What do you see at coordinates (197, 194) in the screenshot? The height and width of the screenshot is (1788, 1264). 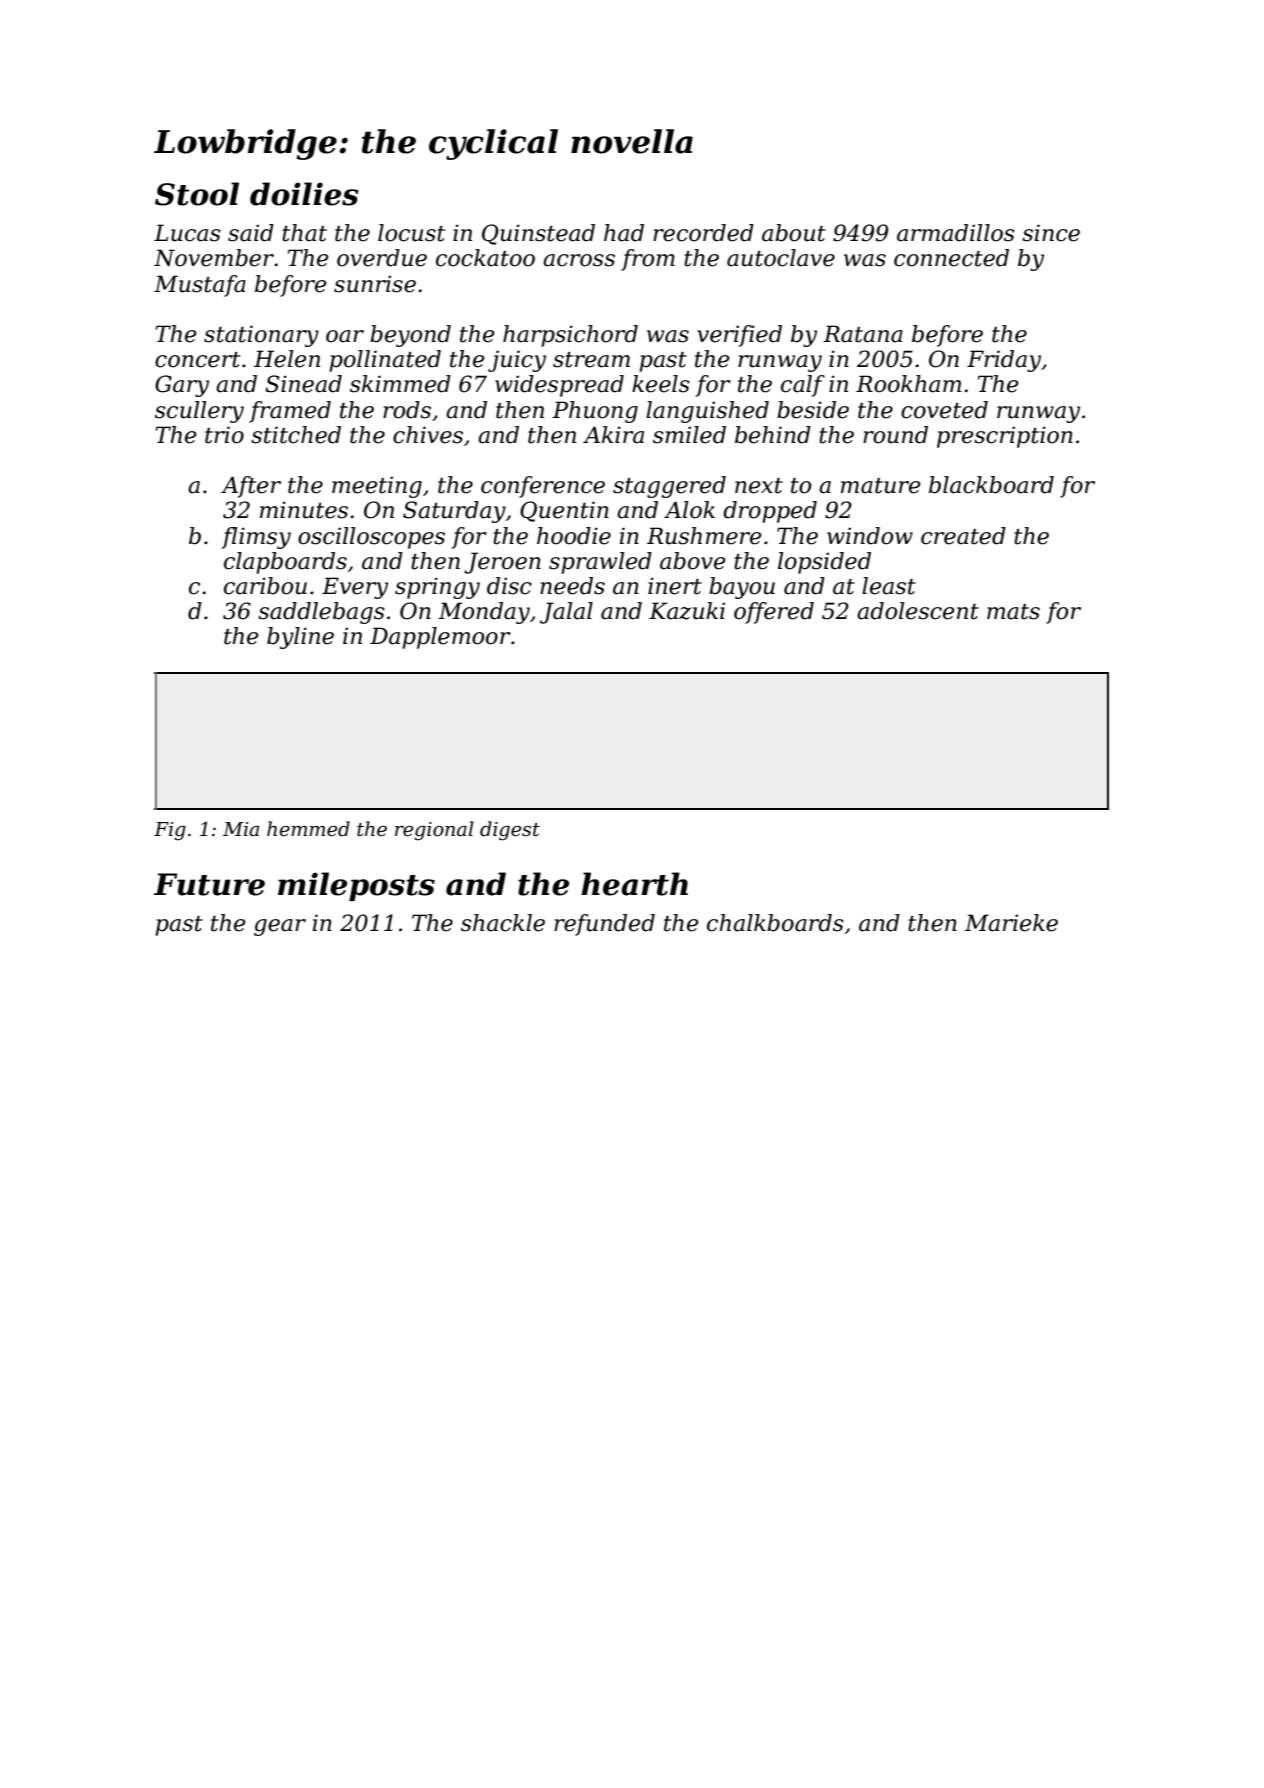 I see `Stool` at bounding box center [197, 194].
